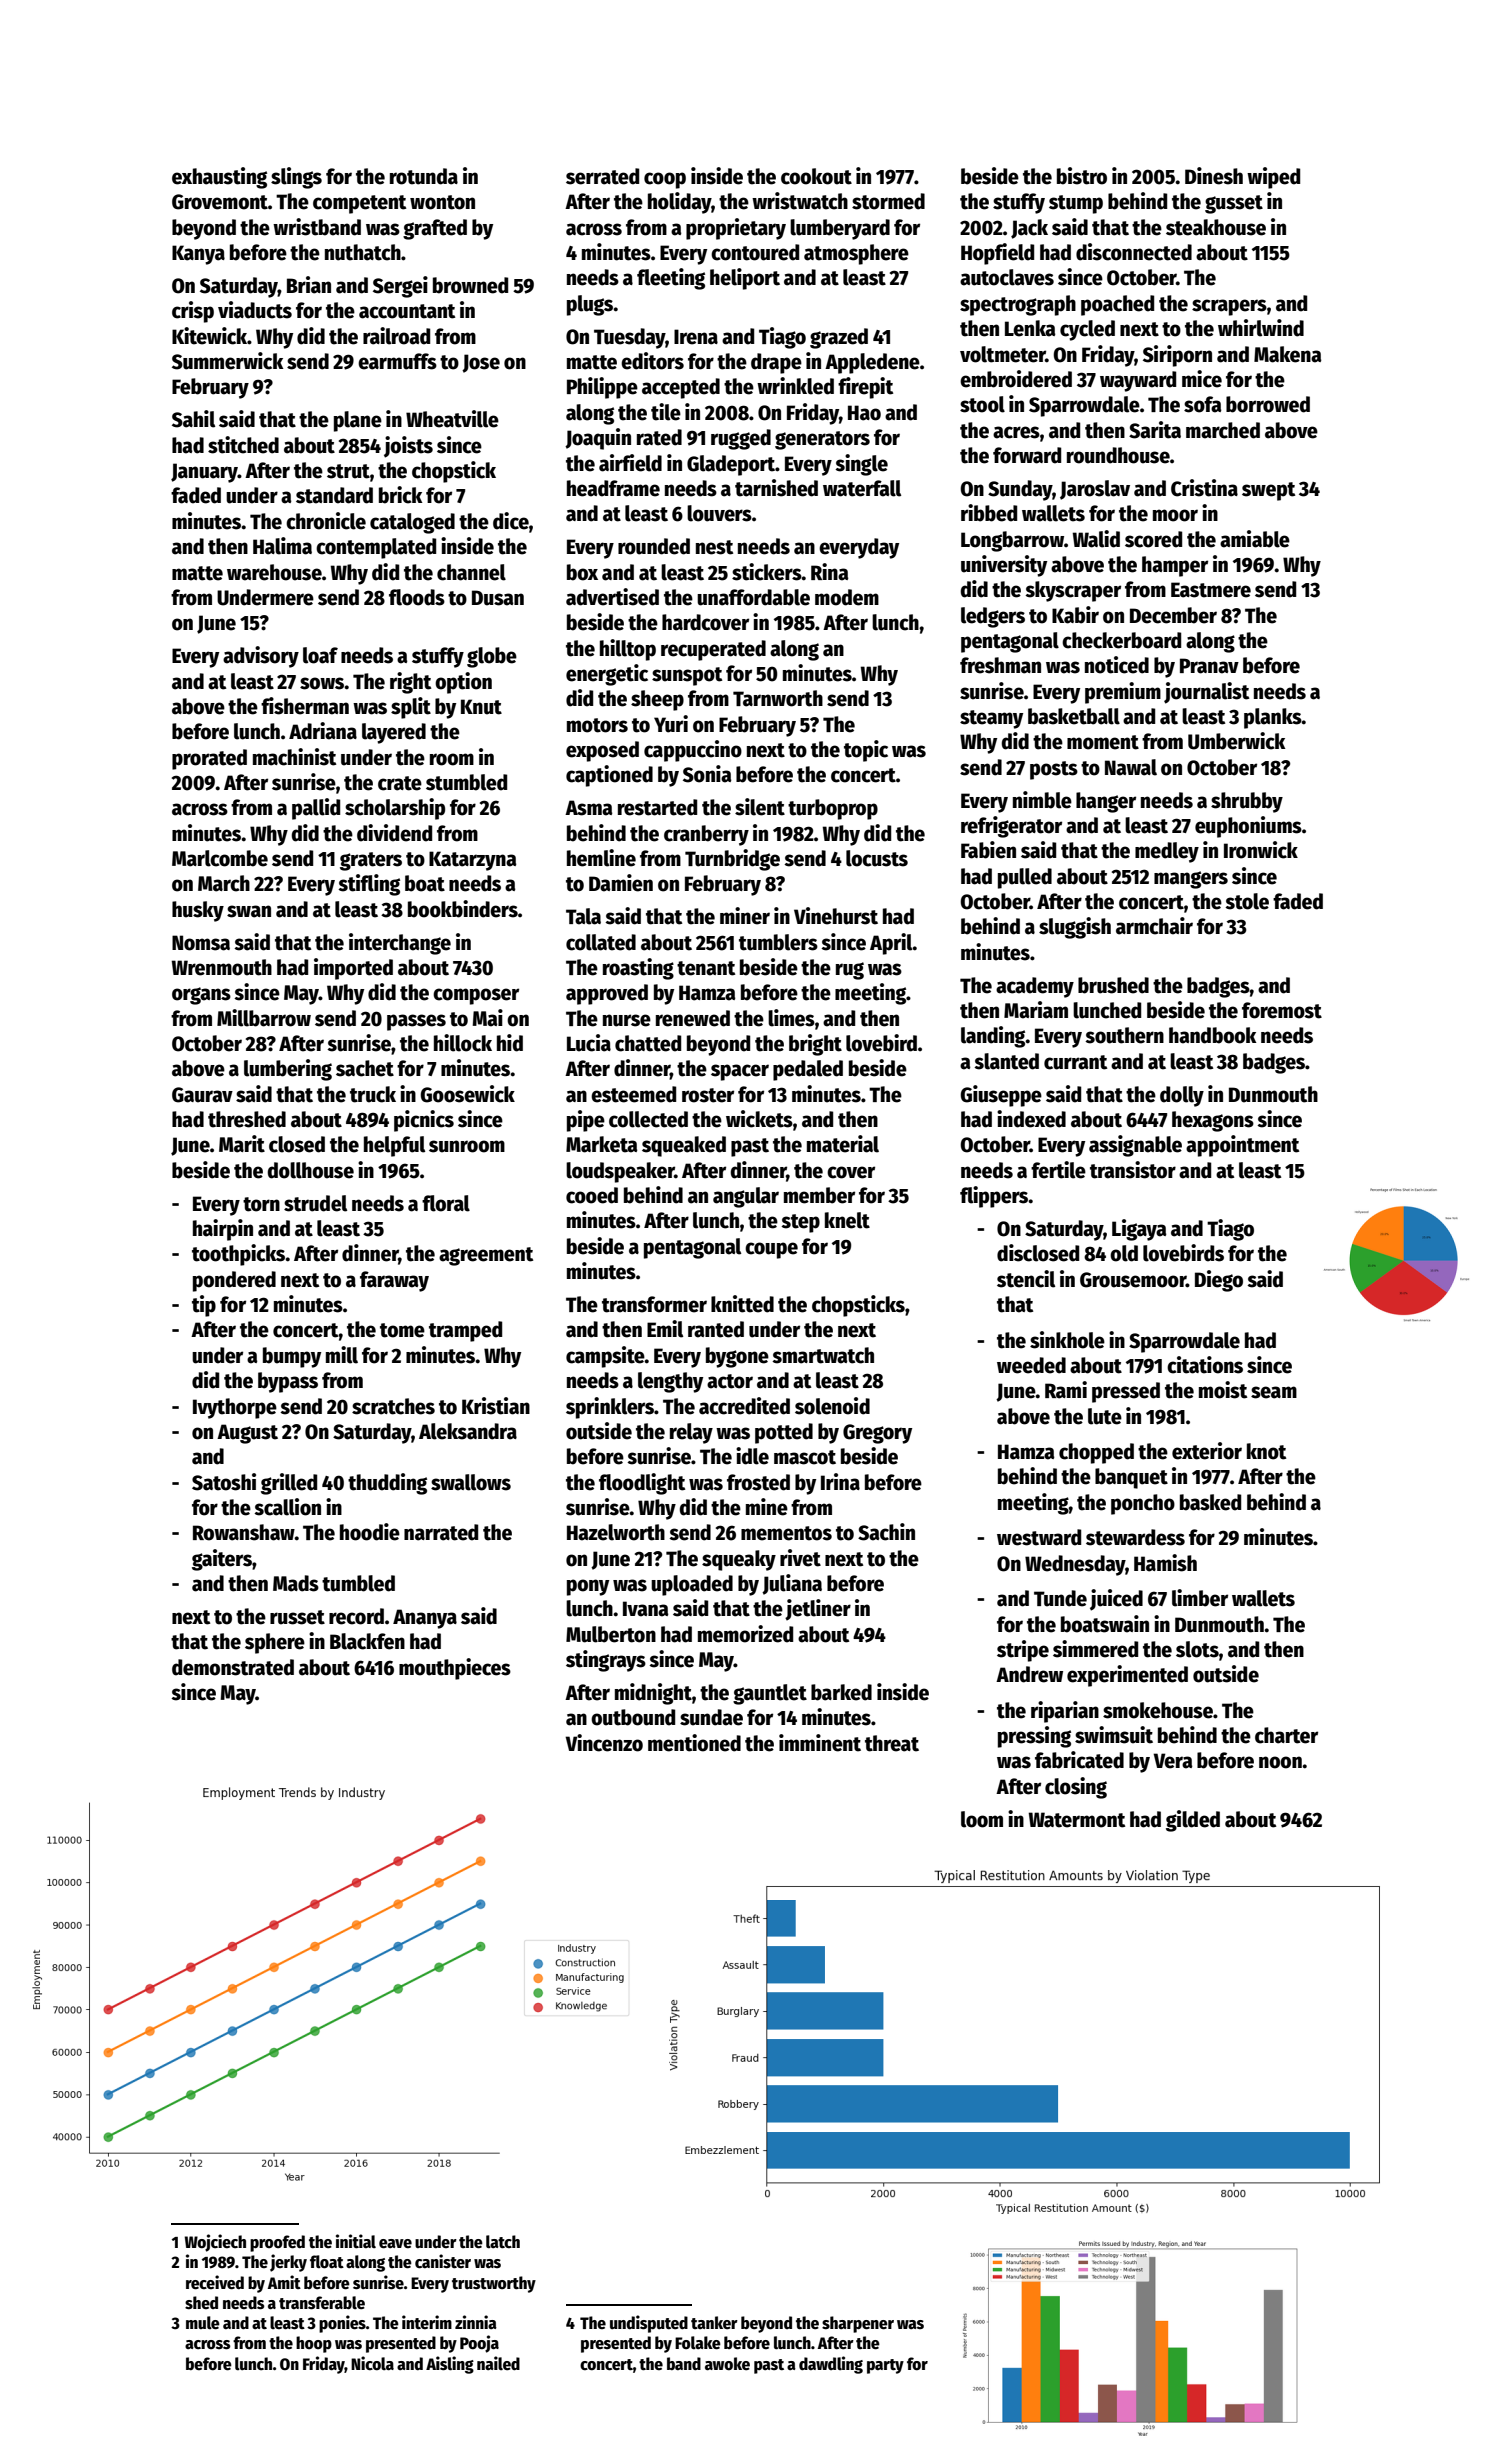 The width and height of the page is (1496, 2464). I want to click on Hazelworth, so click(616, 1532).
